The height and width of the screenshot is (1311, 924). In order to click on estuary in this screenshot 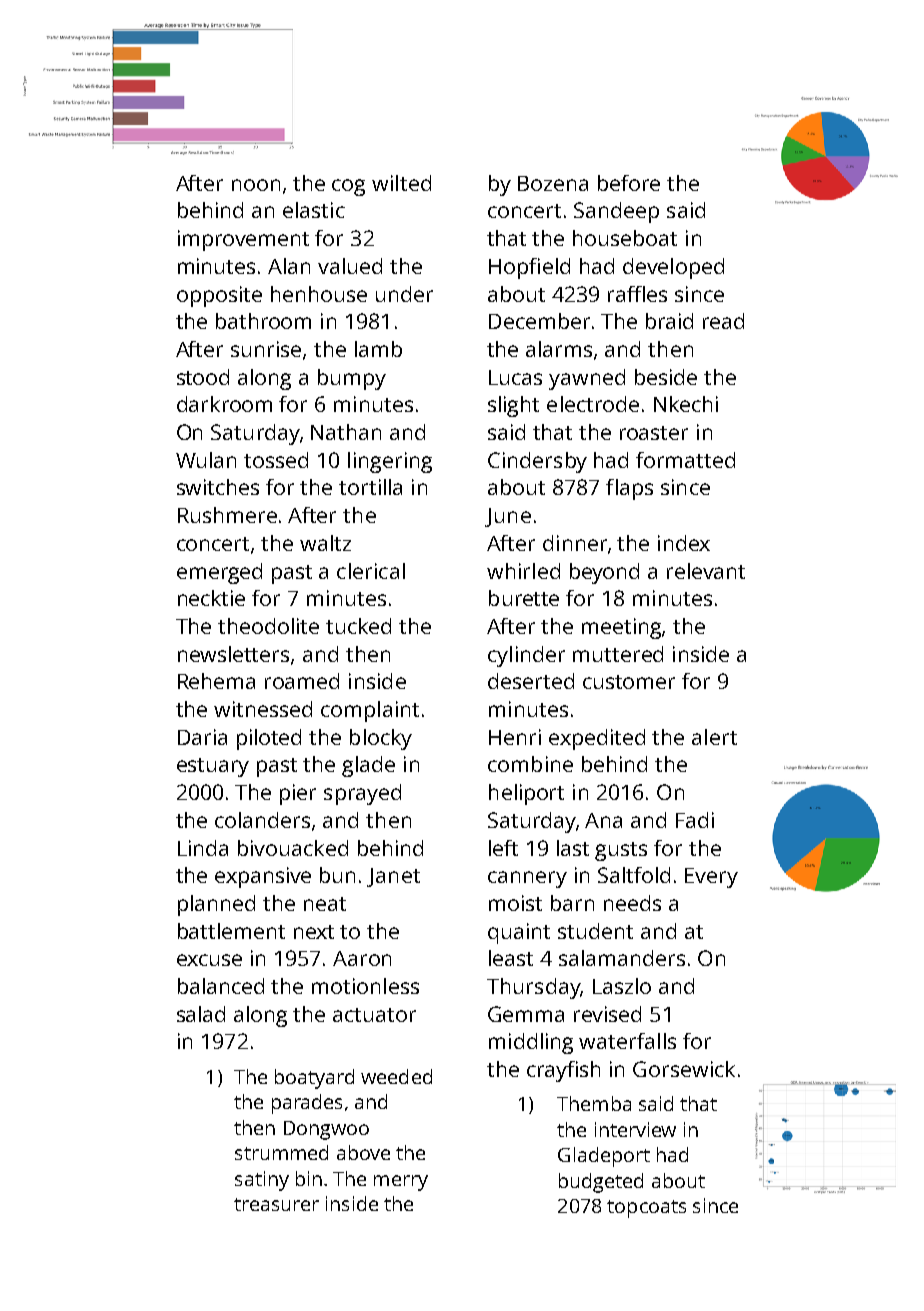, I will do `click(213, 767)`.
